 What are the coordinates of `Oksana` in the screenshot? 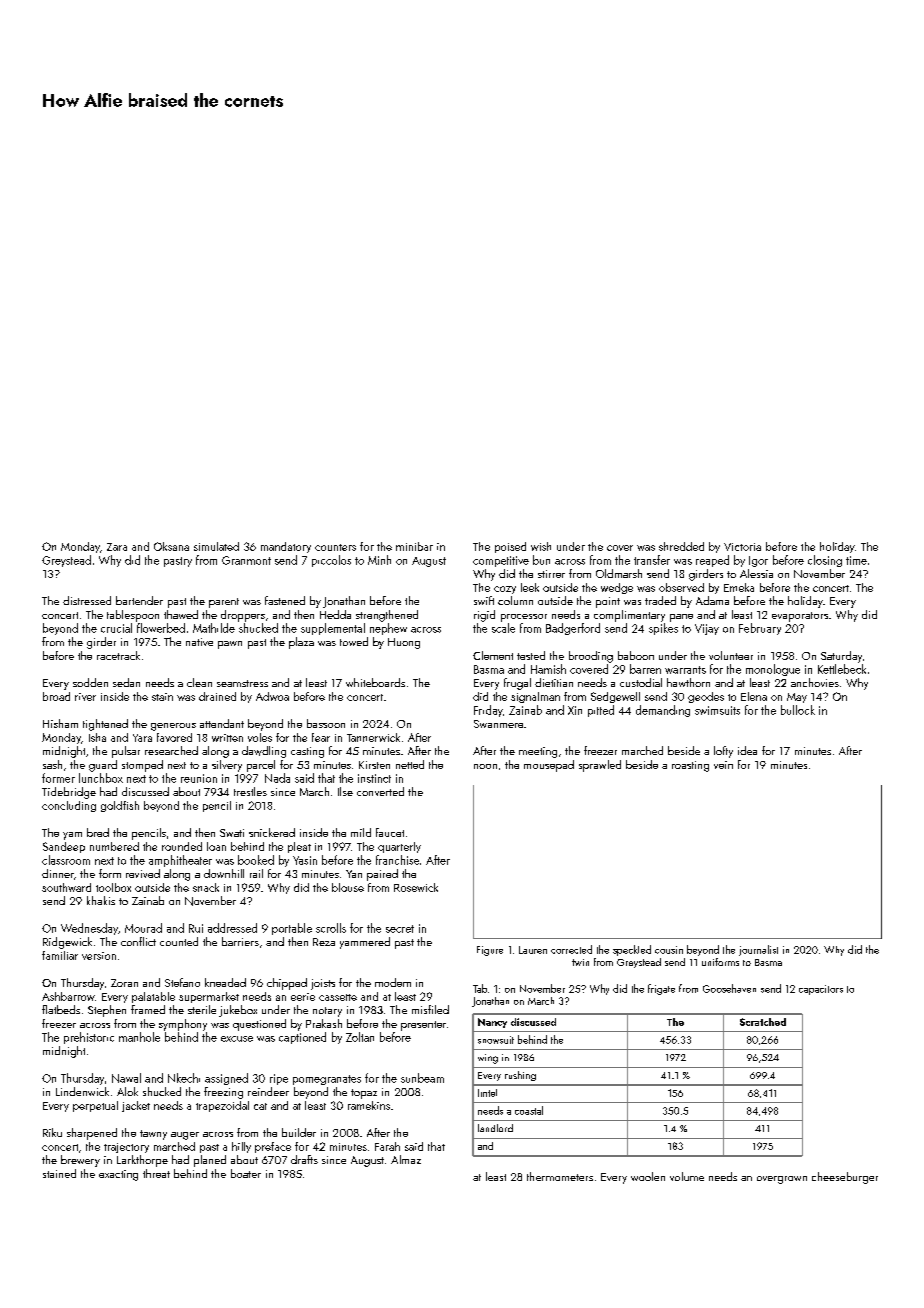 It's located at (171, 546).
